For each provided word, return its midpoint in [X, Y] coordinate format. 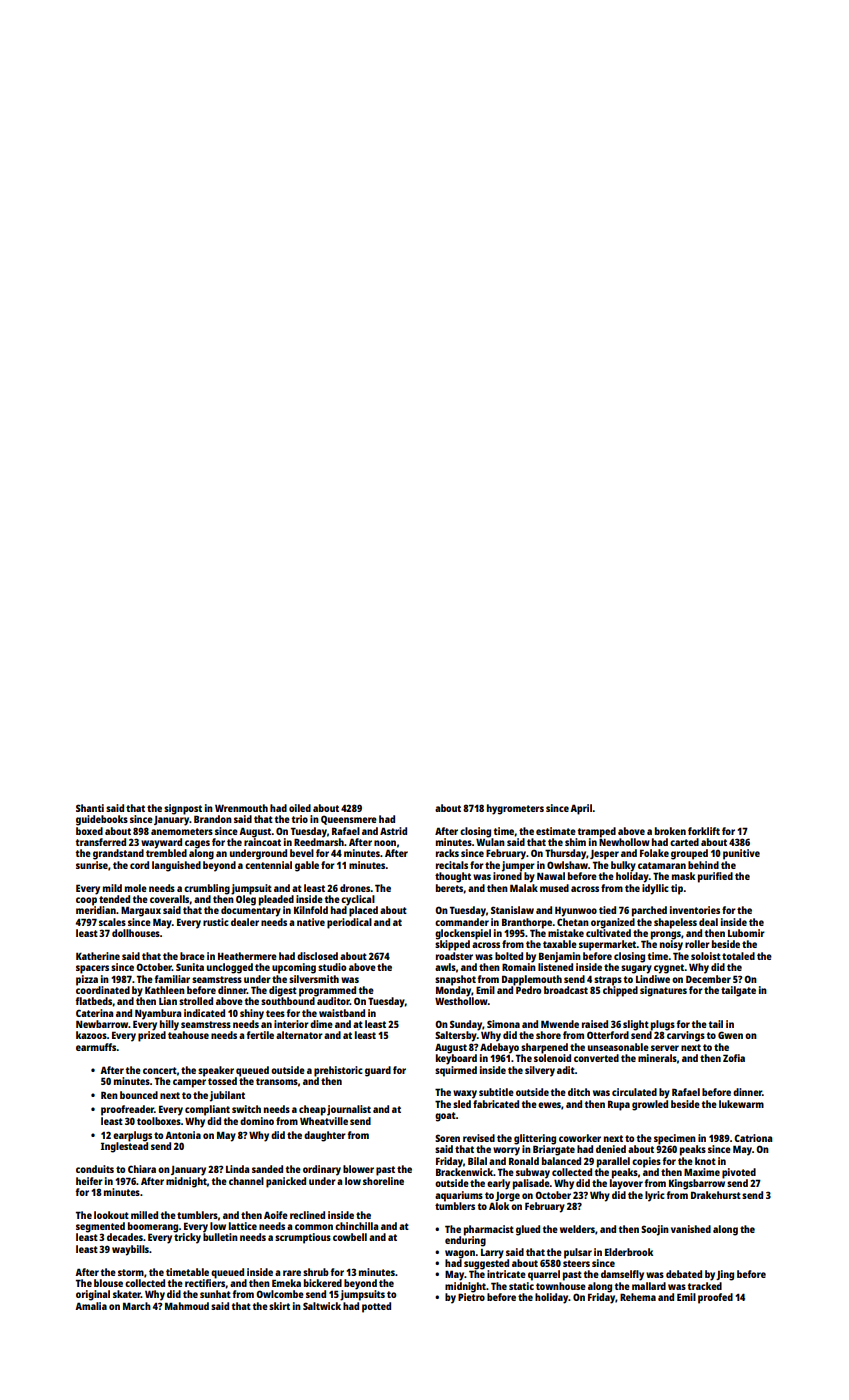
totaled [738, 956]
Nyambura [158, 1014]
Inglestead [124, 1147]
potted [376, 1307]
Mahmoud [187, 1306]
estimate [556, 831]
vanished [691, 1229]
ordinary [322, 1170]
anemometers [182, 831]
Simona [503, 1024]
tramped [596, 832]
